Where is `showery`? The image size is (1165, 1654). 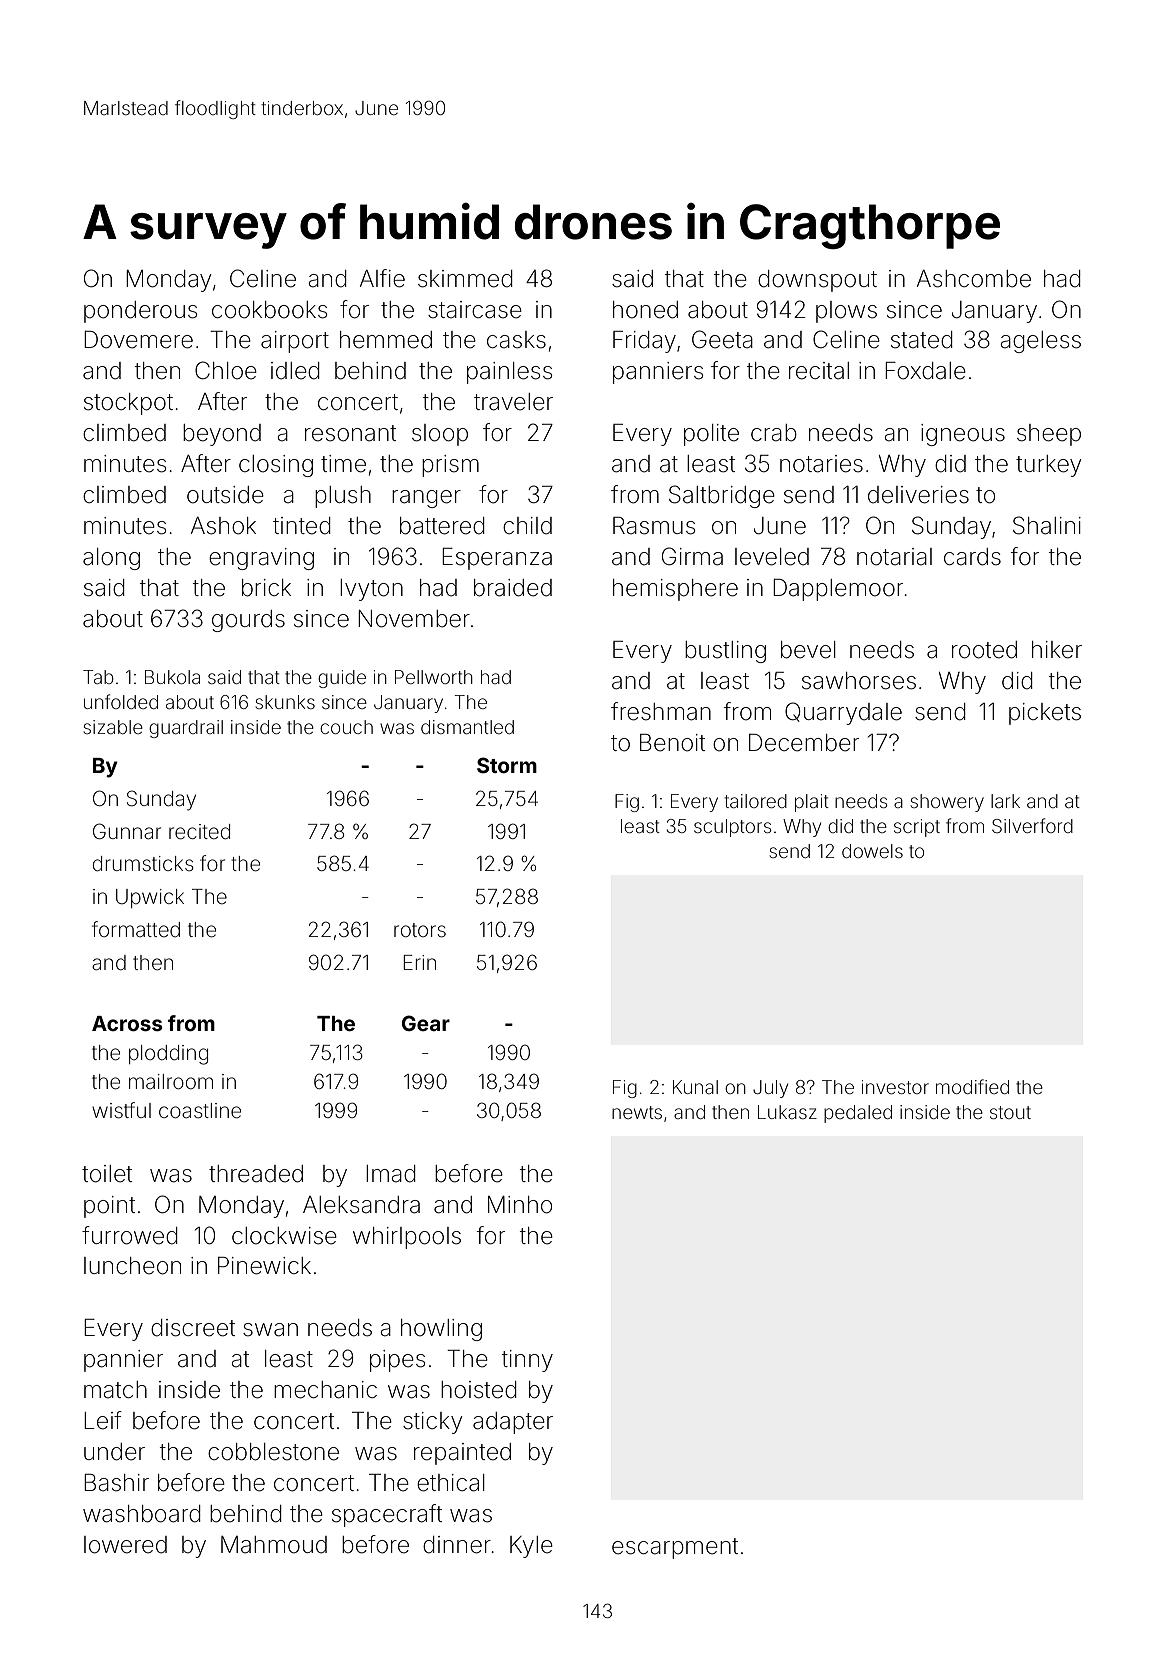
showery is located at coordinates (947, 803).
